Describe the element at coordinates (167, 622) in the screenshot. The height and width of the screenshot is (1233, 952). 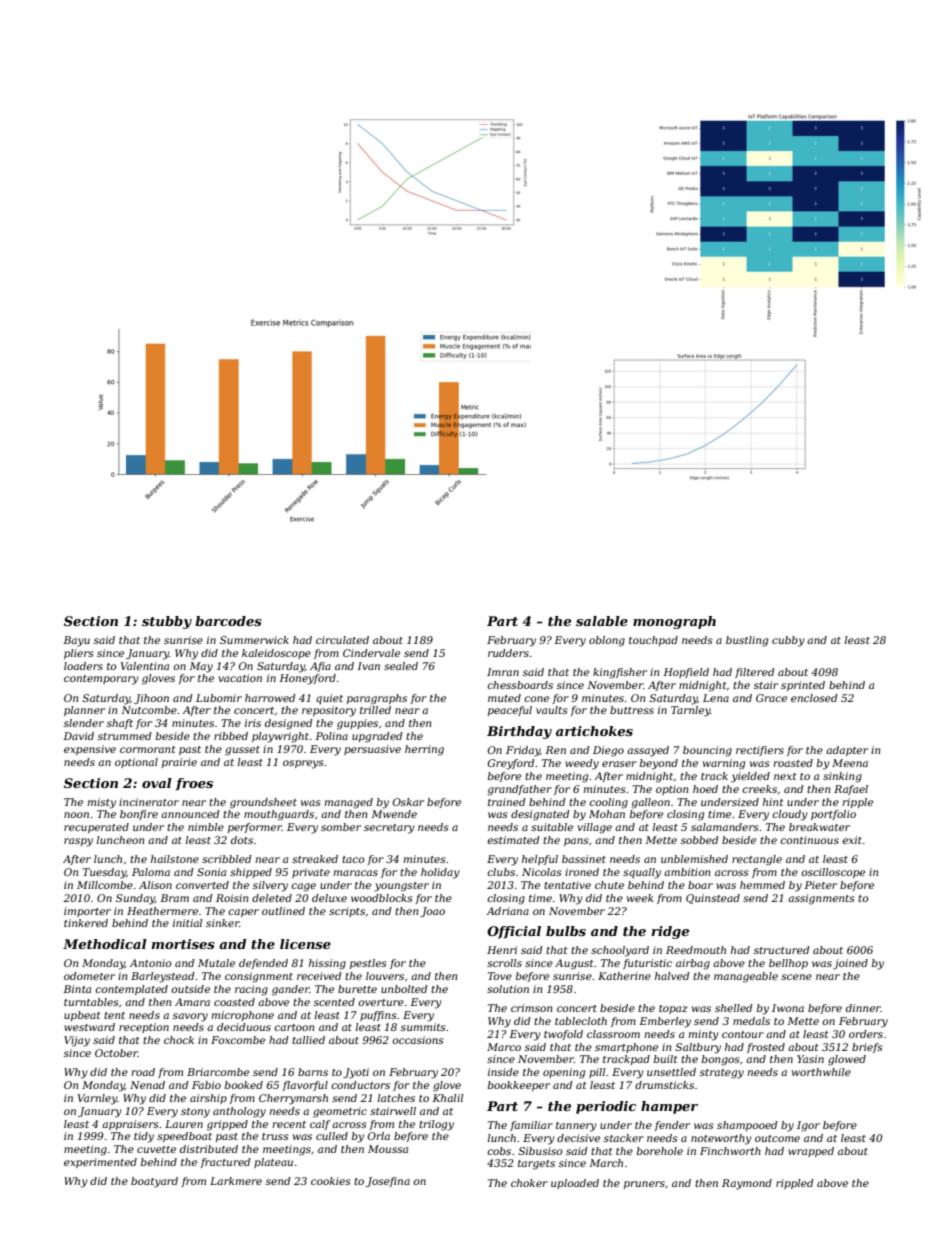
I see `stubby` at that location.
